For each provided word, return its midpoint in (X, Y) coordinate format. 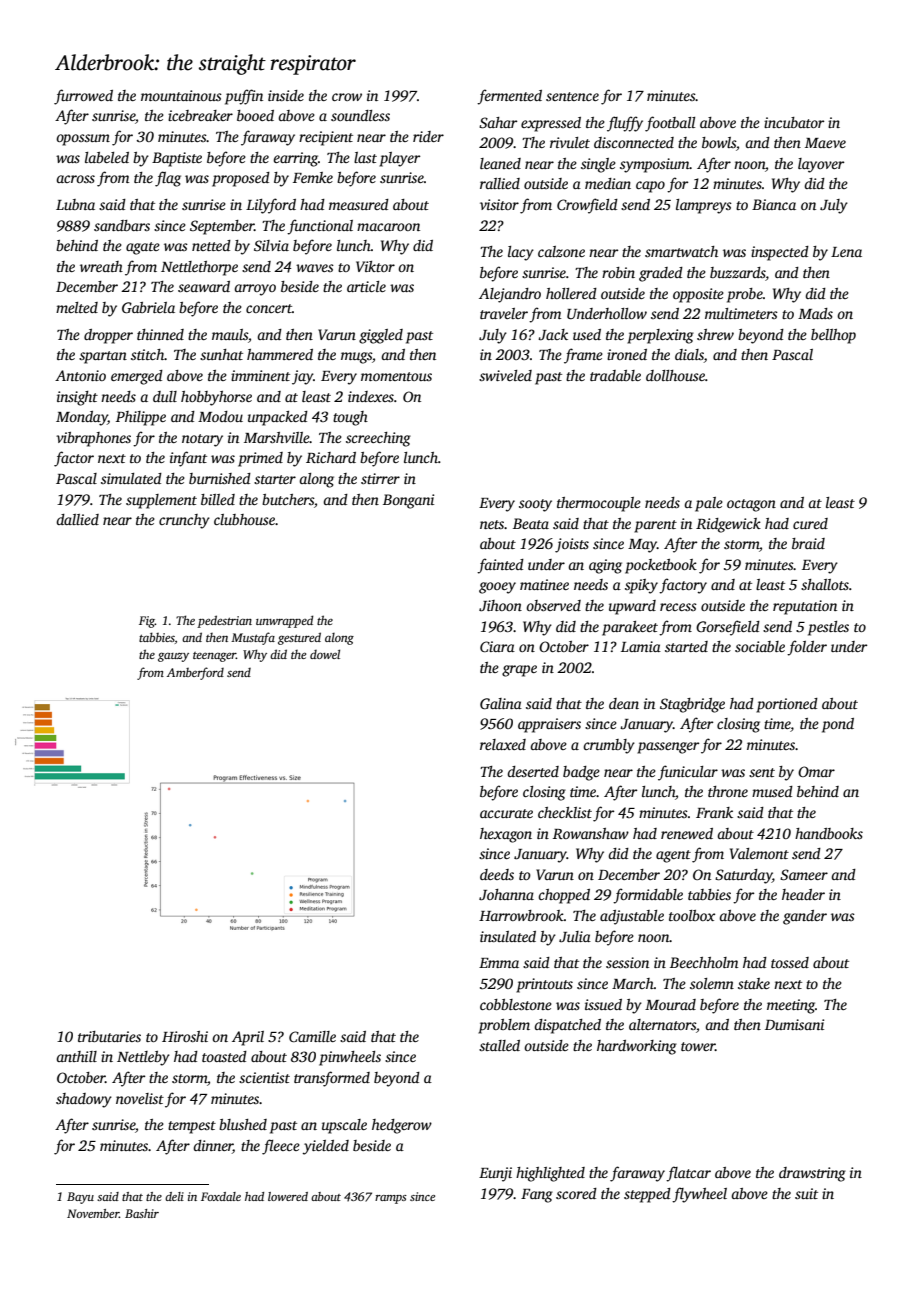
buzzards (738, 274)
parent (655, 526)
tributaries (109, 1036)
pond (838, 725)
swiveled (505, 375)
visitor (499, 204)
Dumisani (794, 1024)
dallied (77, 519)
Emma (499, 963)
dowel (325, 654)
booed (255, 115)
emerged (137, 377)
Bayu (80, 1198)
